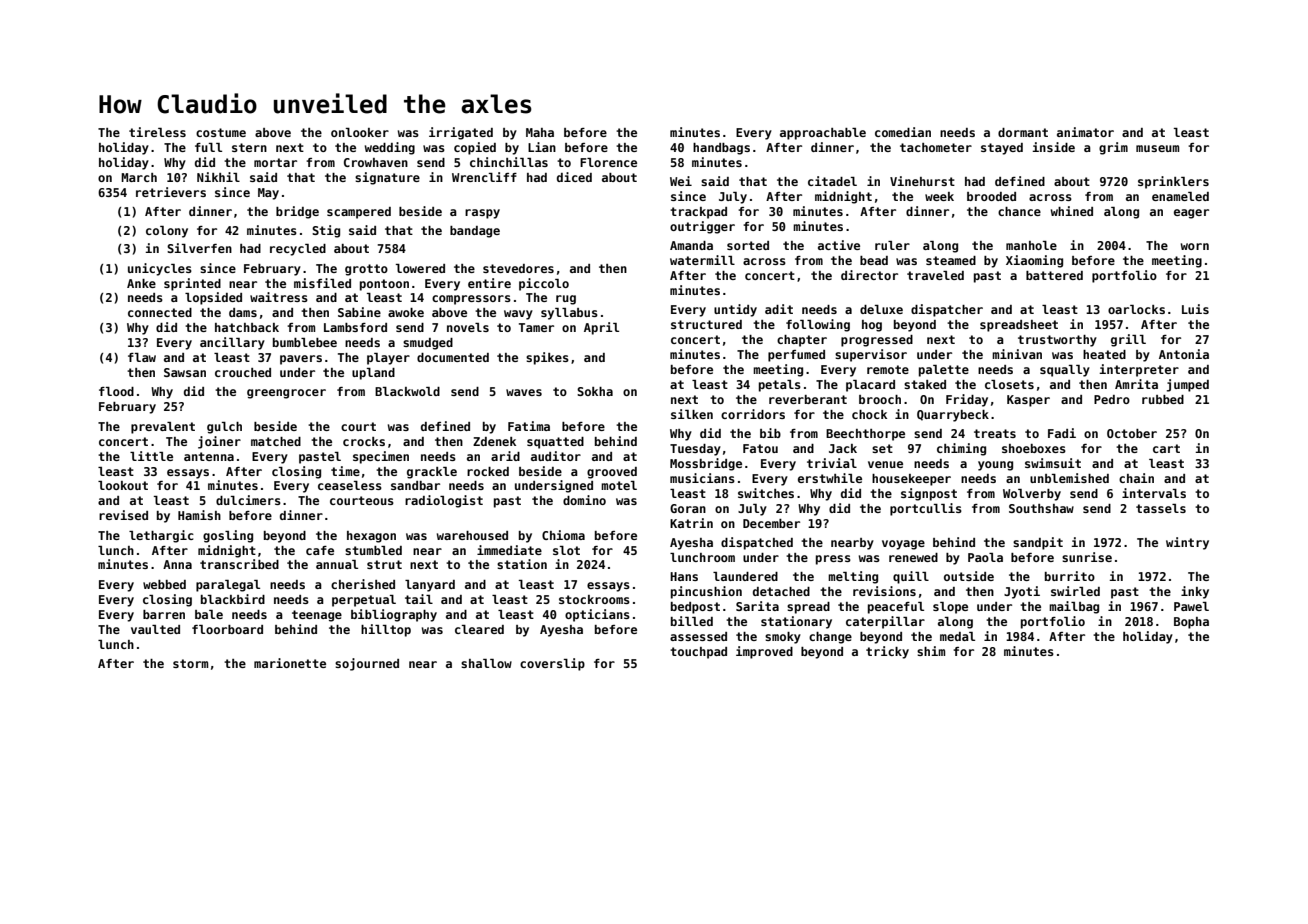 This document has width=1308, height=924. Describe the element at coordinates (221, 132) in the document. I see `costume` at that location.
